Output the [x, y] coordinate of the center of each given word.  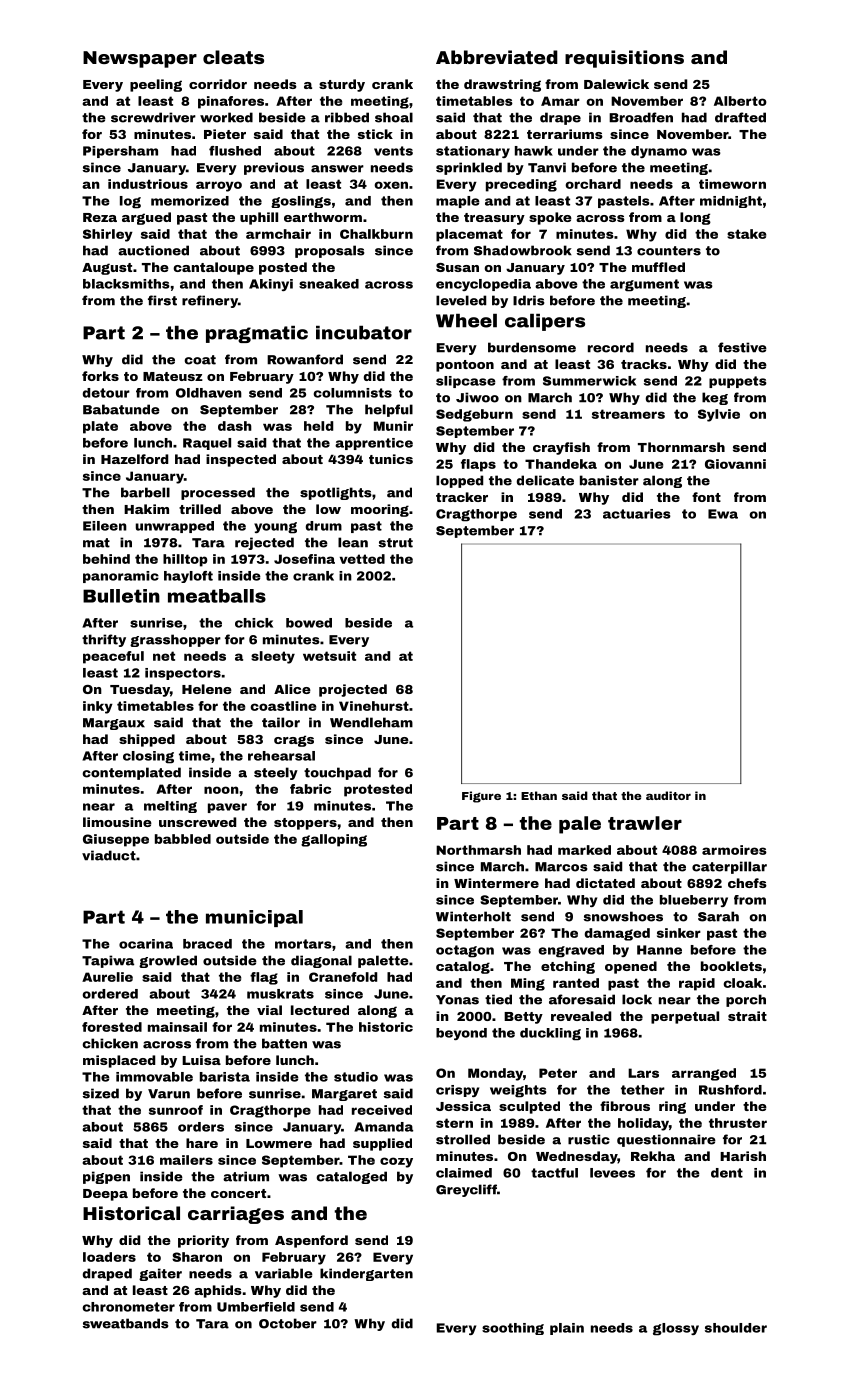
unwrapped [175, 527]
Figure [481, 797]
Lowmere [279, 1143]
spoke [550, 218]
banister [609, 480]
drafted [740, 117]
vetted [362, 559]
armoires [734, 850]
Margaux [114, 724]
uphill [259, 218]
